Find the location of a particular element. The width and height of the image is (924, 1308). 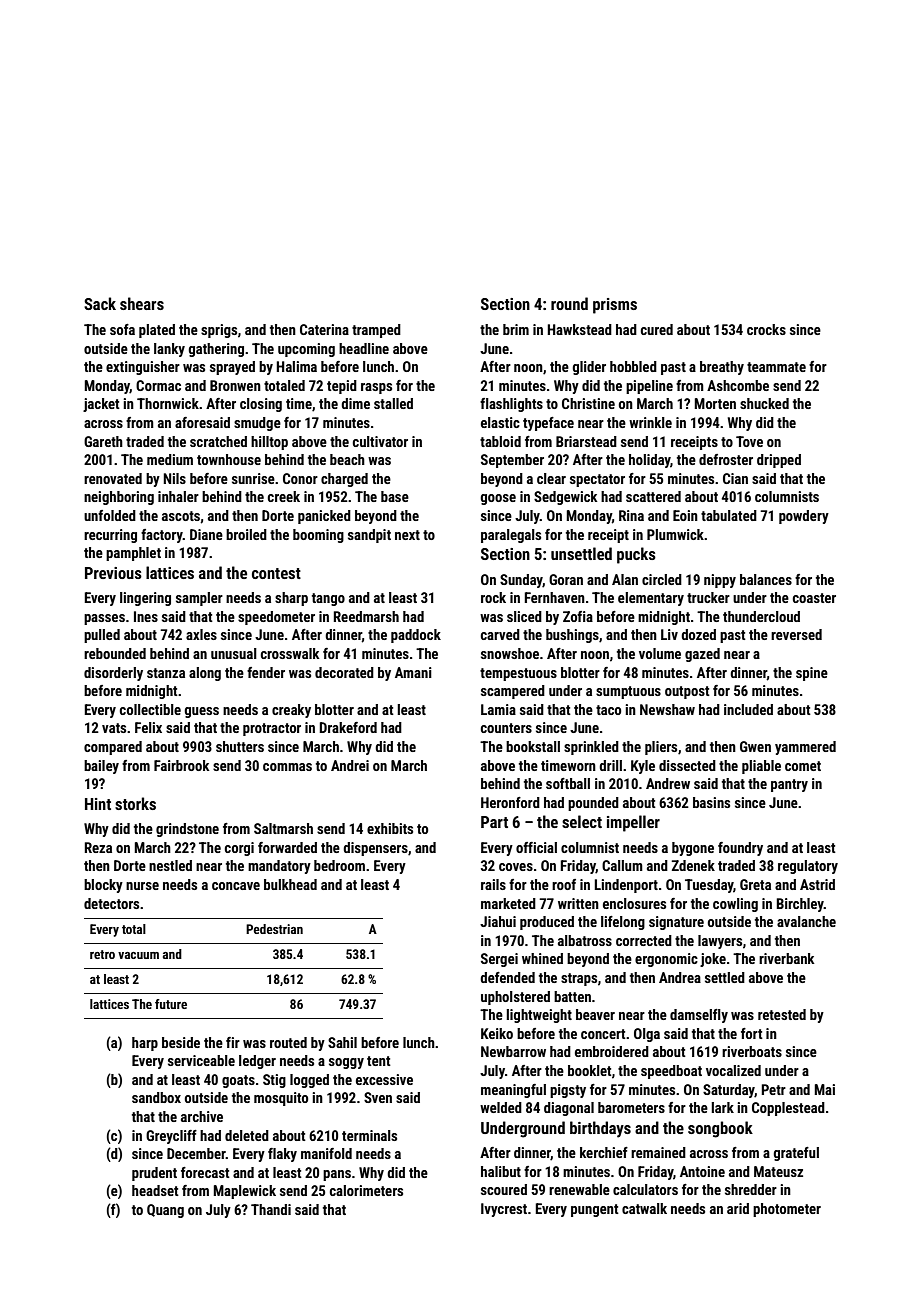

tabulated is located at coordinates (729, 515).
